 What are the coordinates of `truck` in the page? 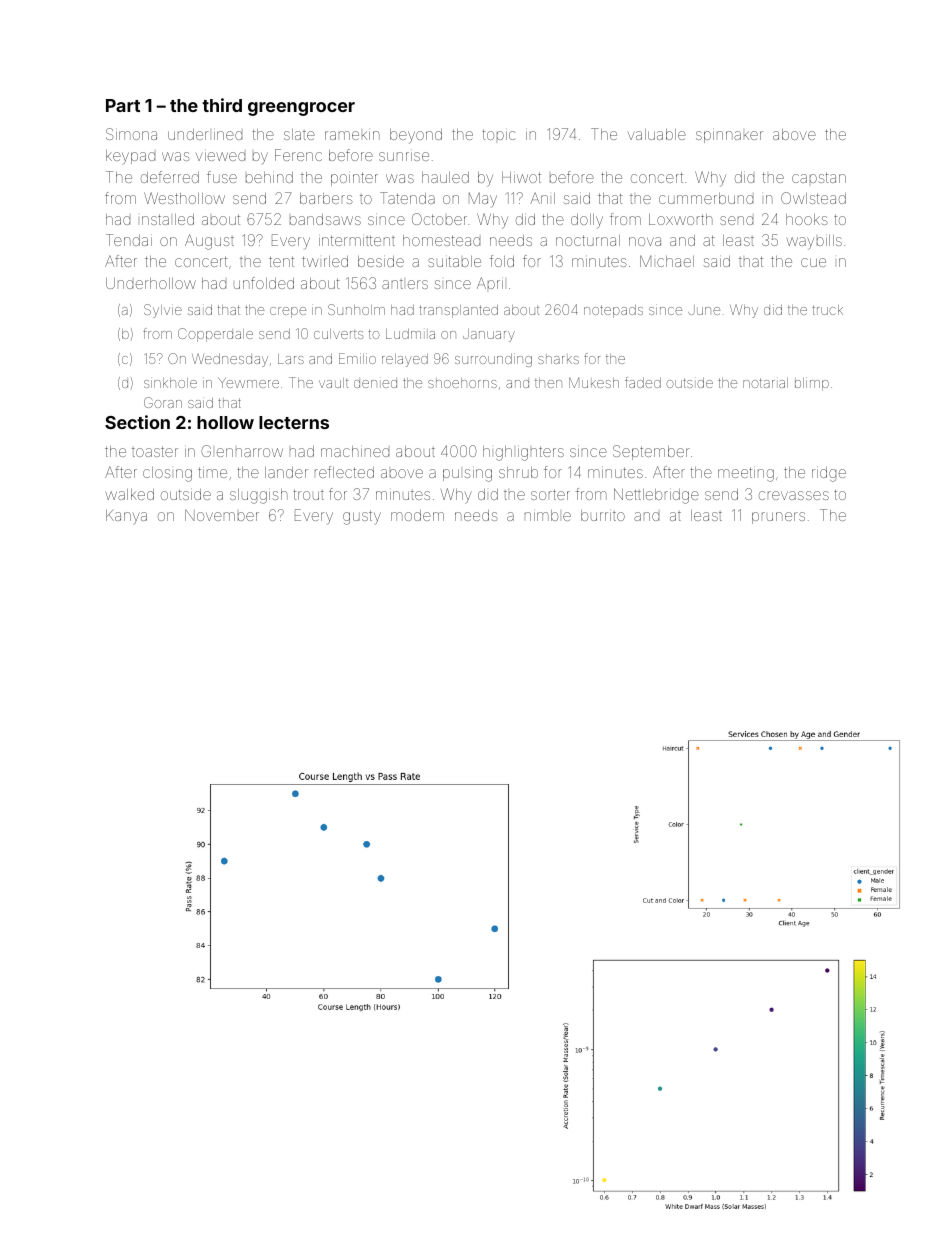 It's located at (827, 310).
